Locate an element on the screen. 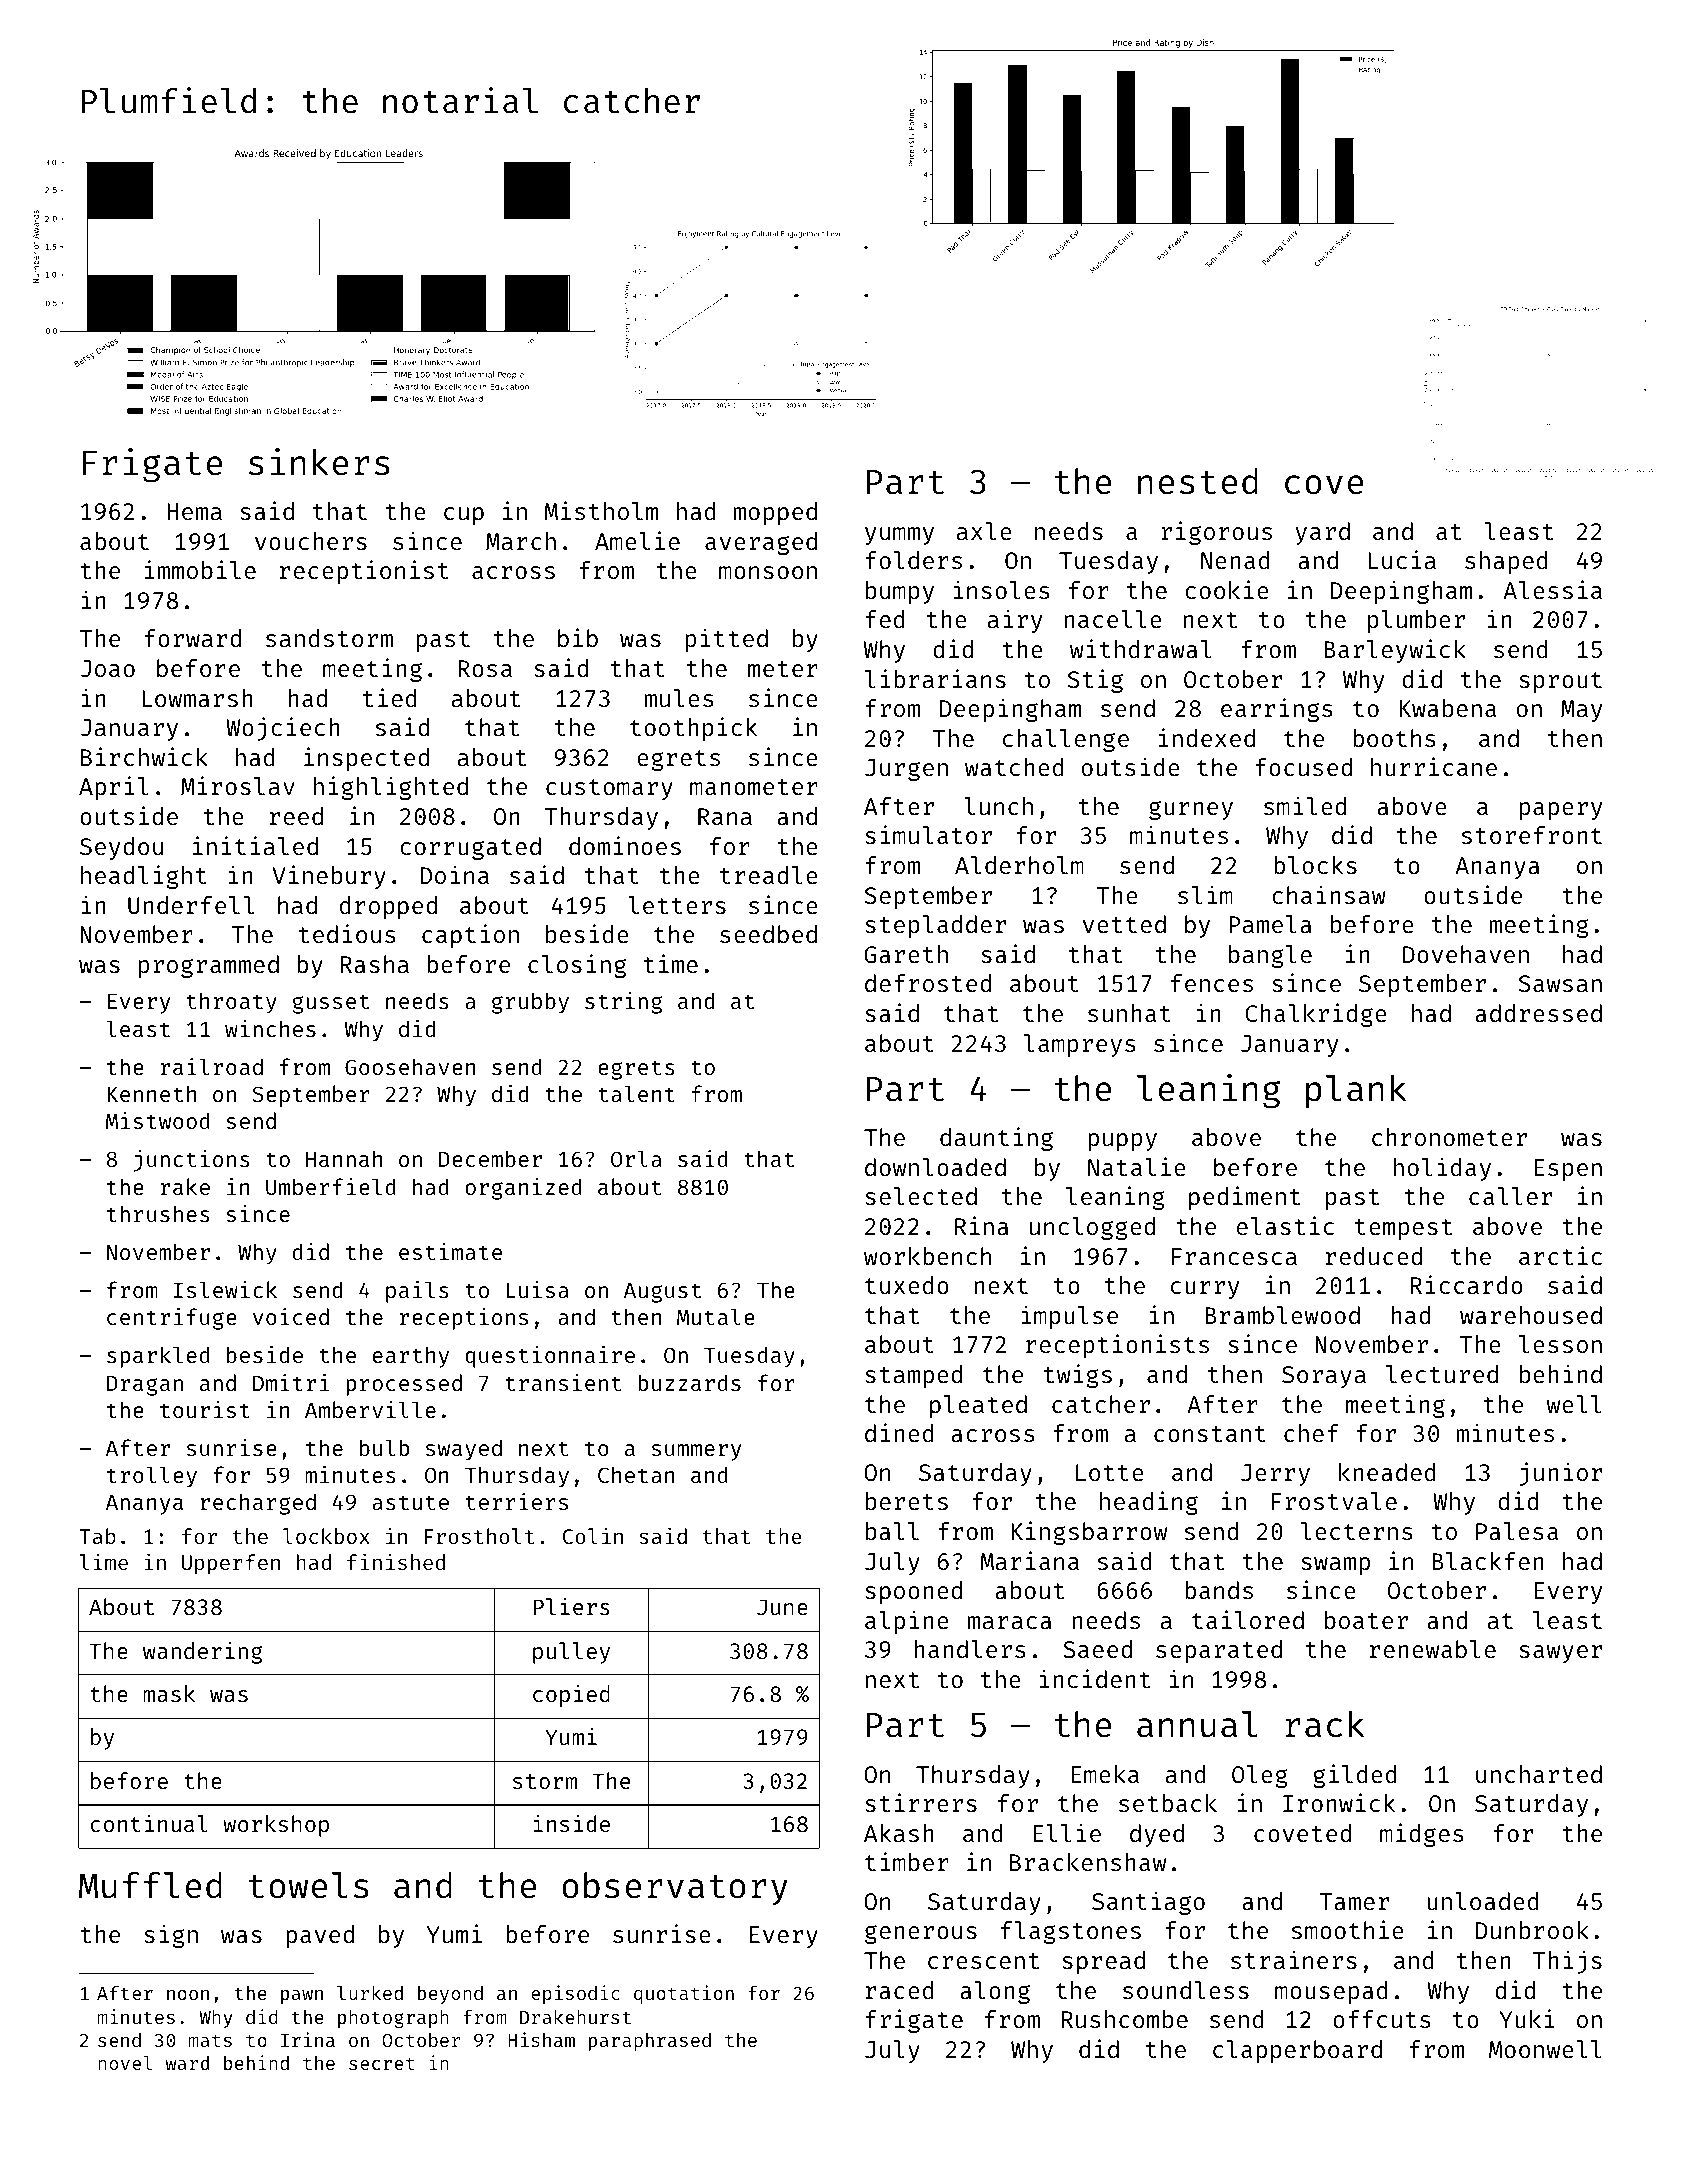  Hema is located at coordinates (194, 511).
